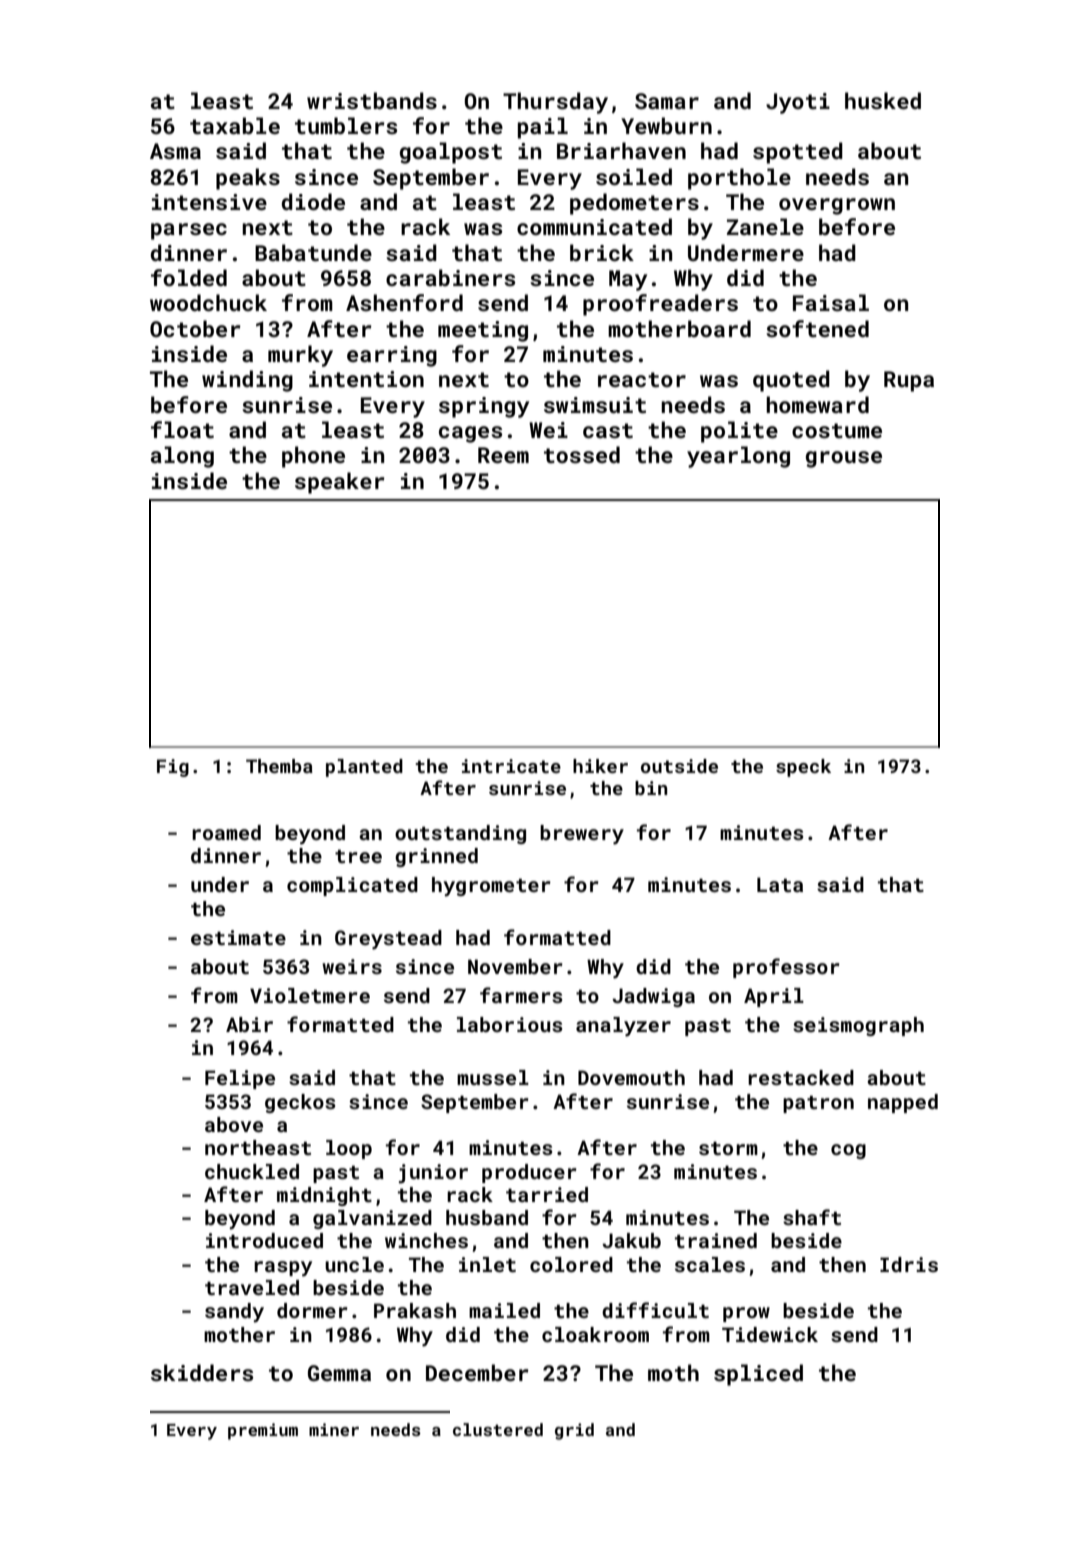 This screenshot has width=1089, height=1547. What do you see at coordinates (238, 937) in the screenshot?
I see `estimate` at bounding box center [238, 937].
